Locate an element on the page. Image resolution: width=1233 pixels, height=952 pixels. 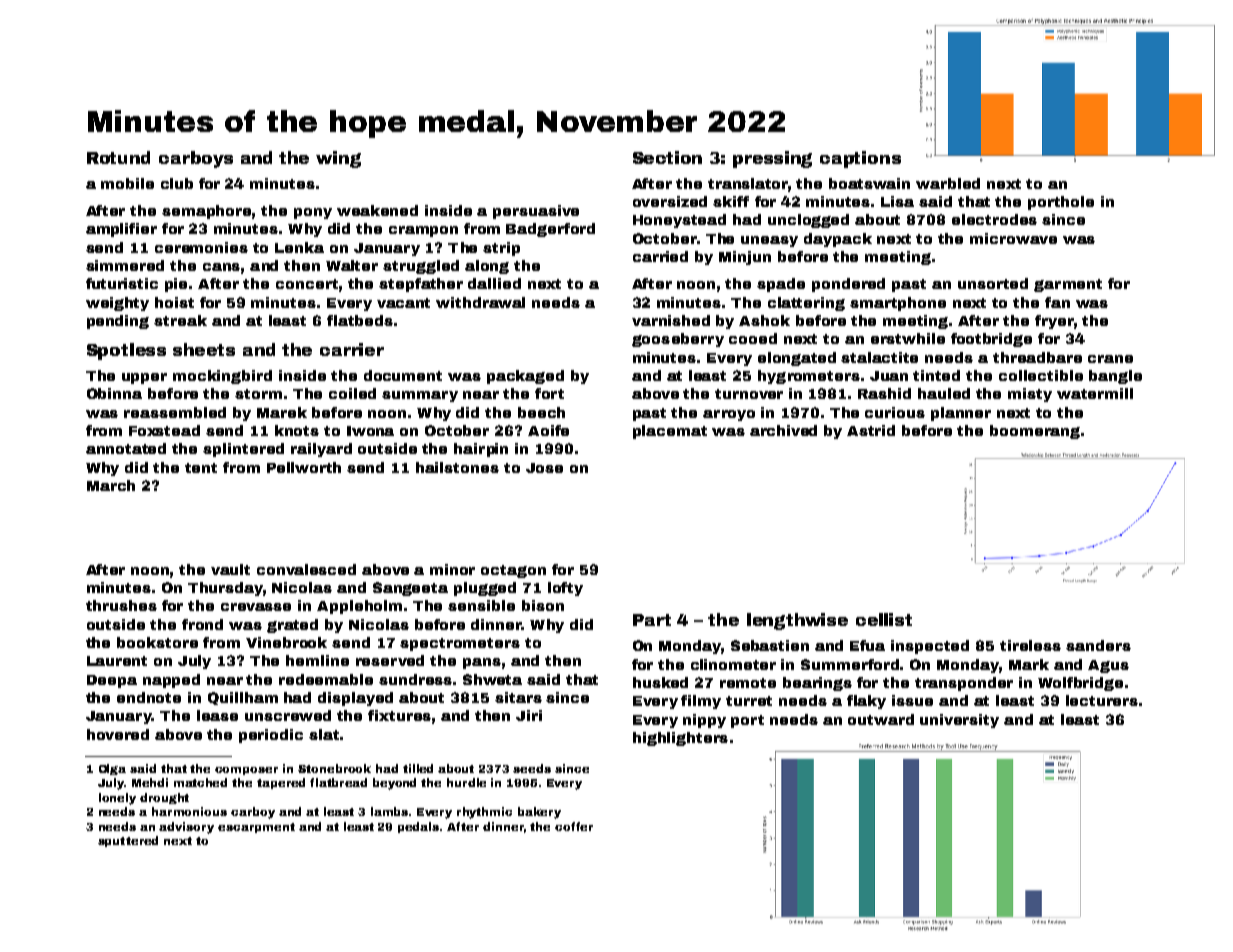
crevasse is located at coordinates (256, 607).
